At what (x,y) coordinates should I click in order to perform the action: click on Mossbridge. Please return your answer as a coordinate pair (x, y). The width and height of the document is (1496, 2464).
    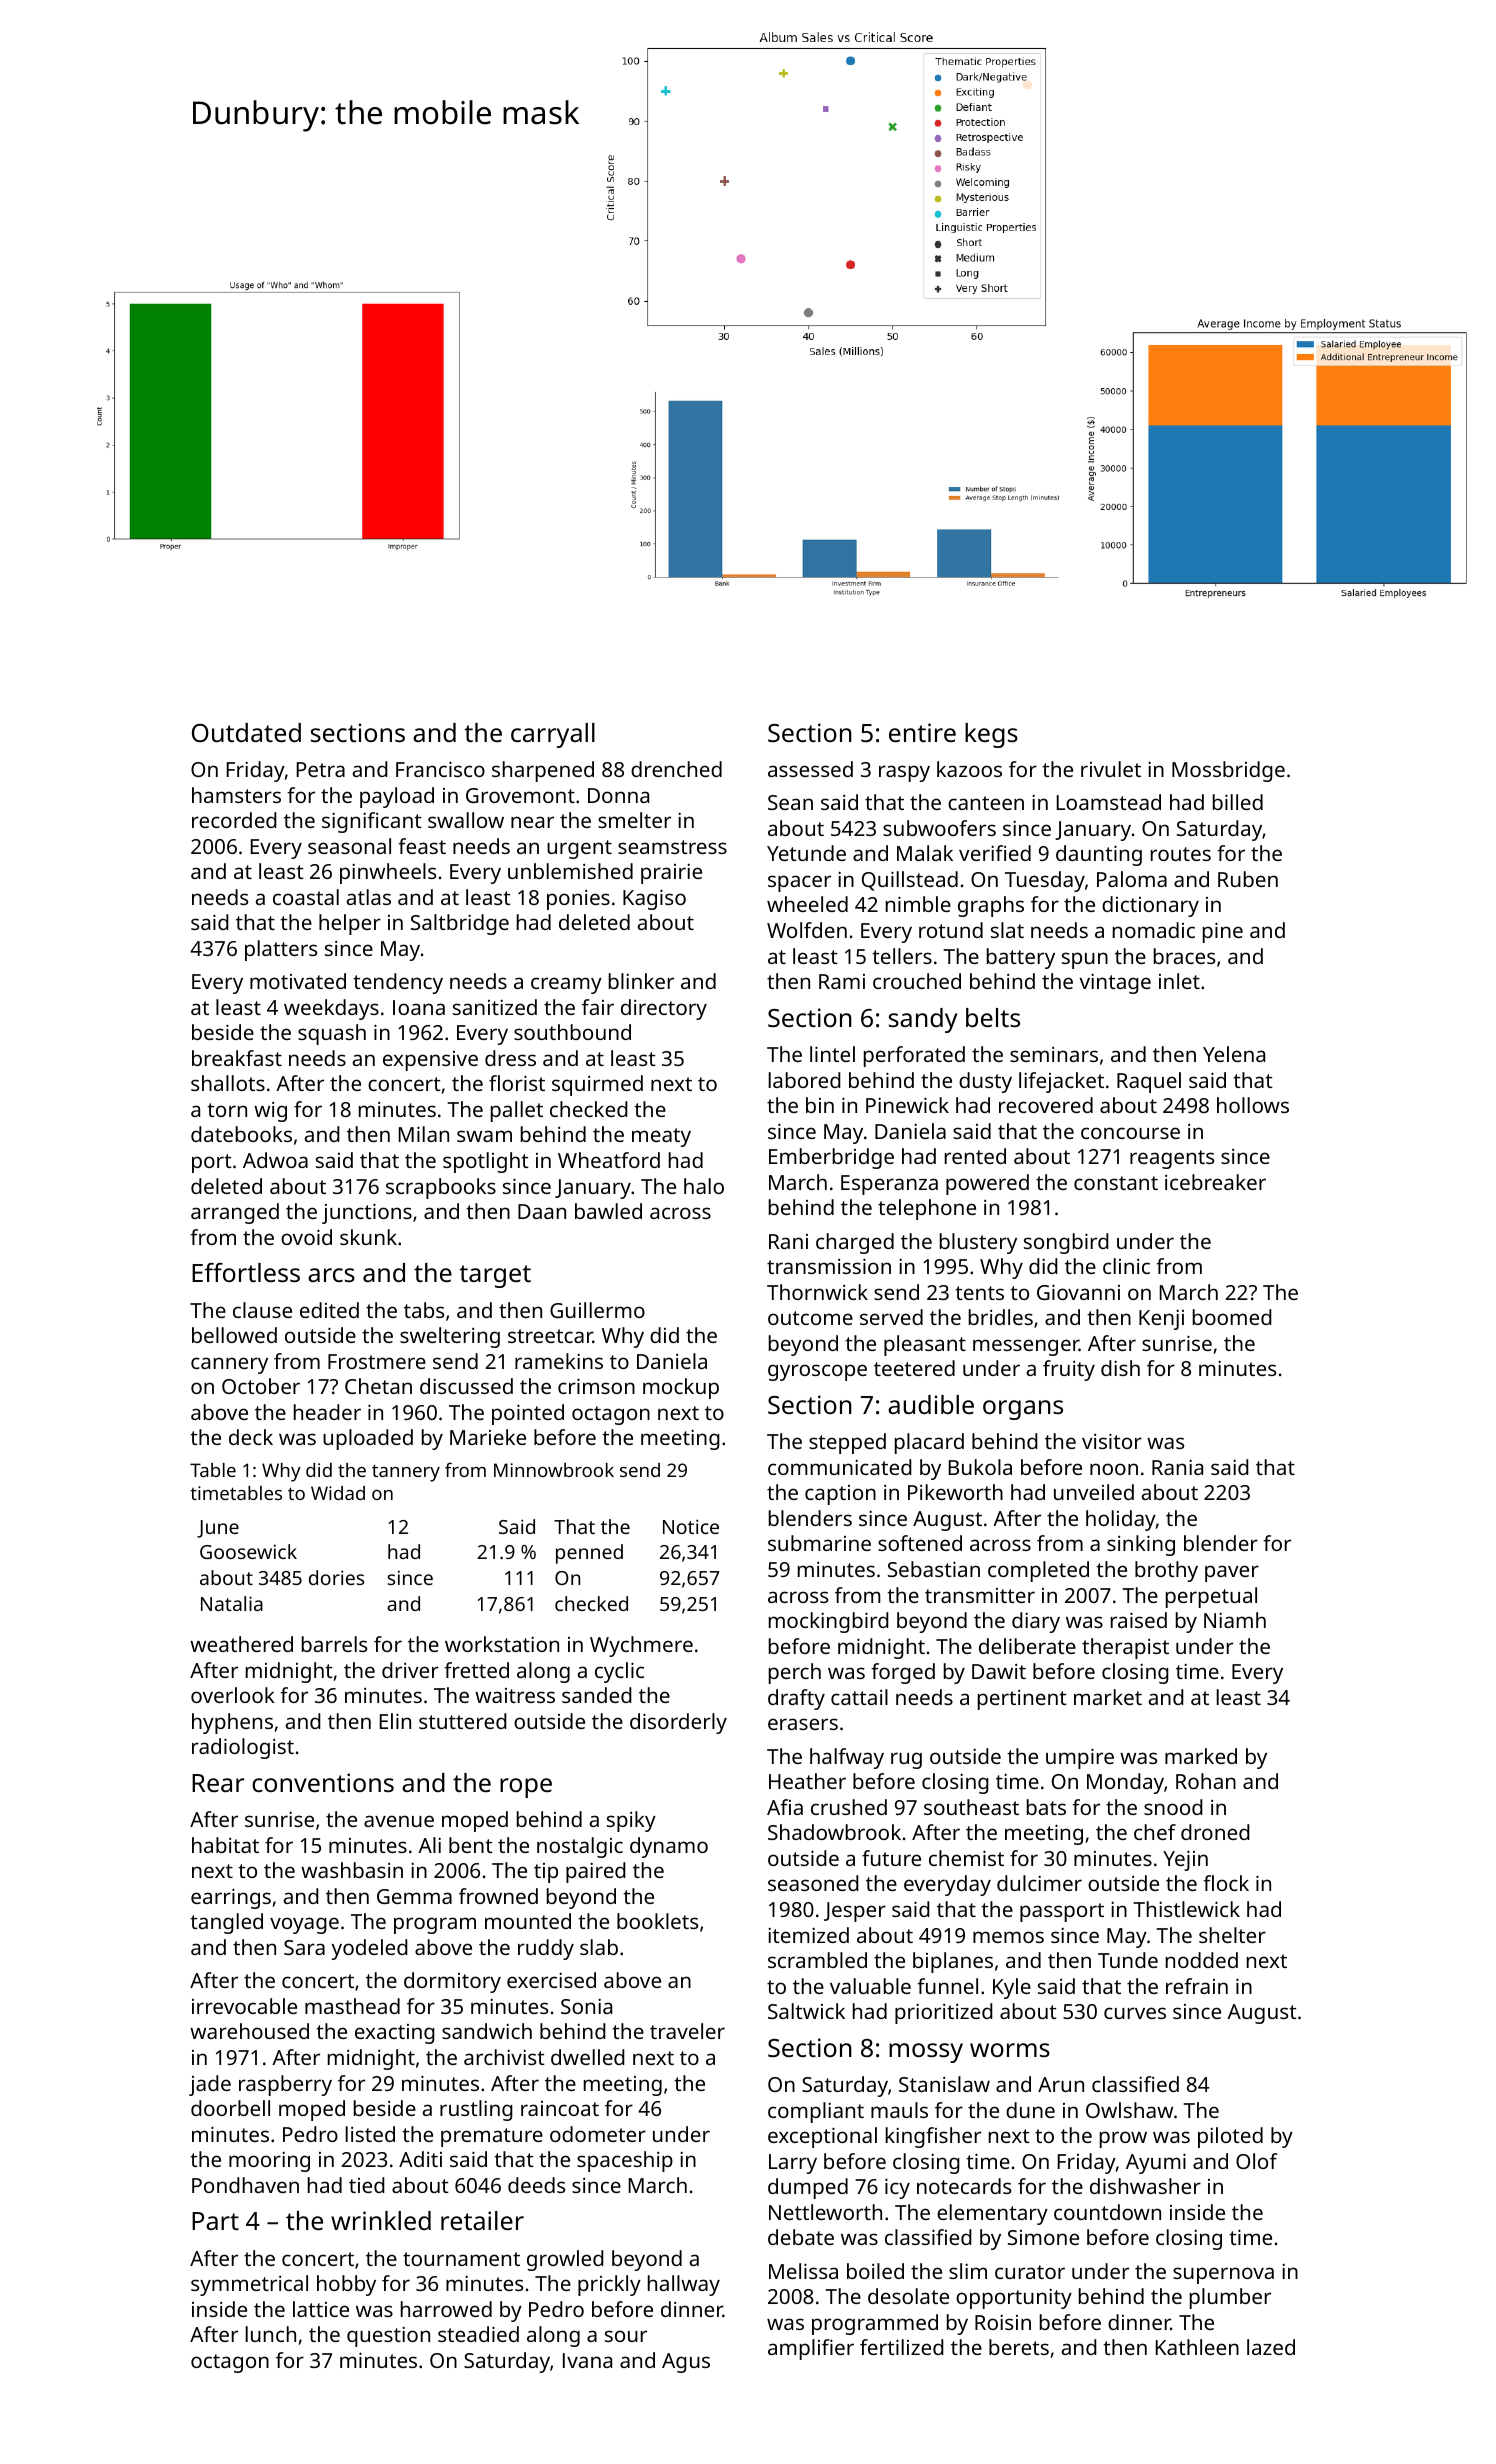
    Looking at the image, I should click on (1228, 771).
